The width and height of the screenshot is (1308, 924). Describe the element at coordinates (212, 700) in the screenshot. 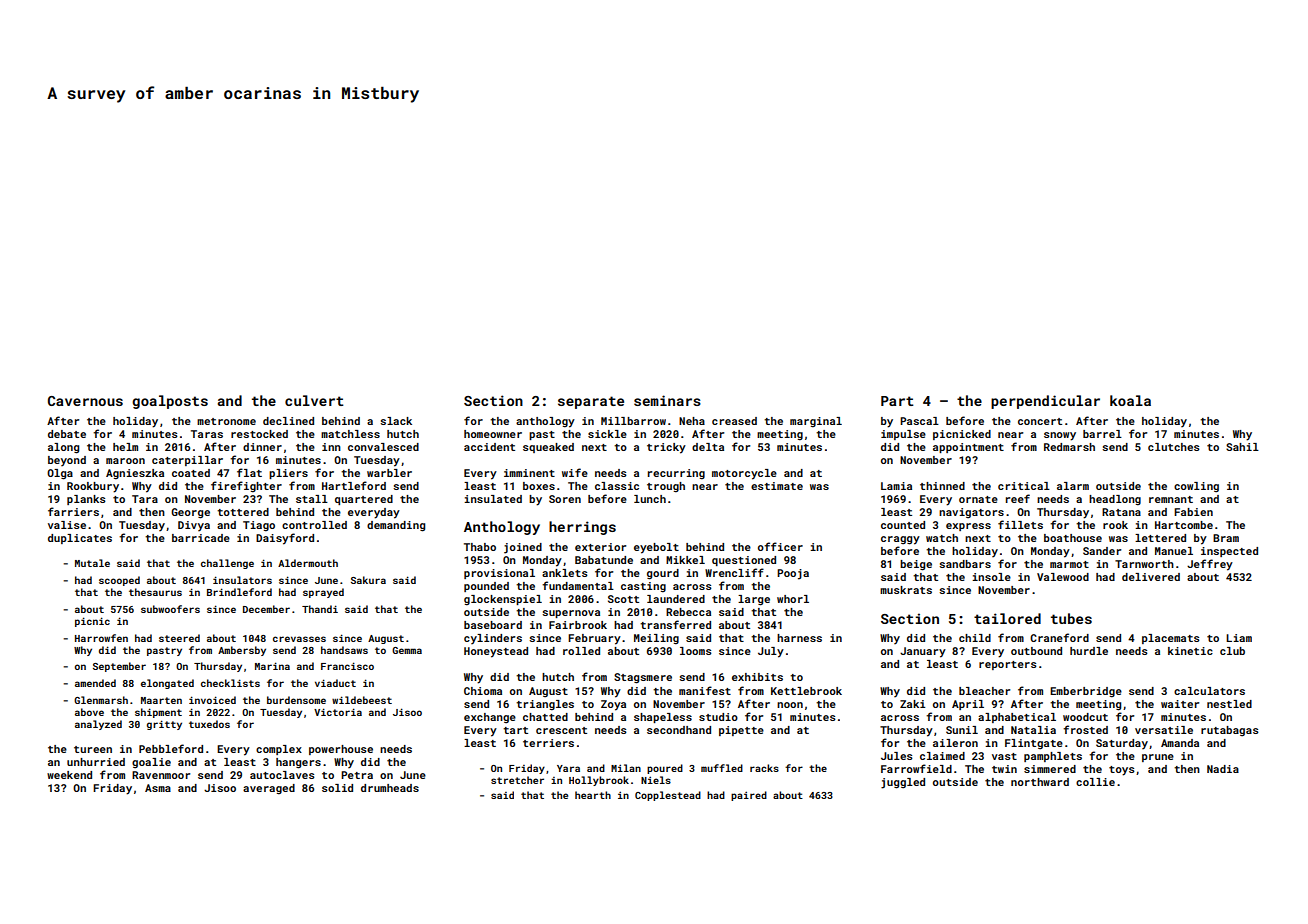

I see `invoiced` at that location.
